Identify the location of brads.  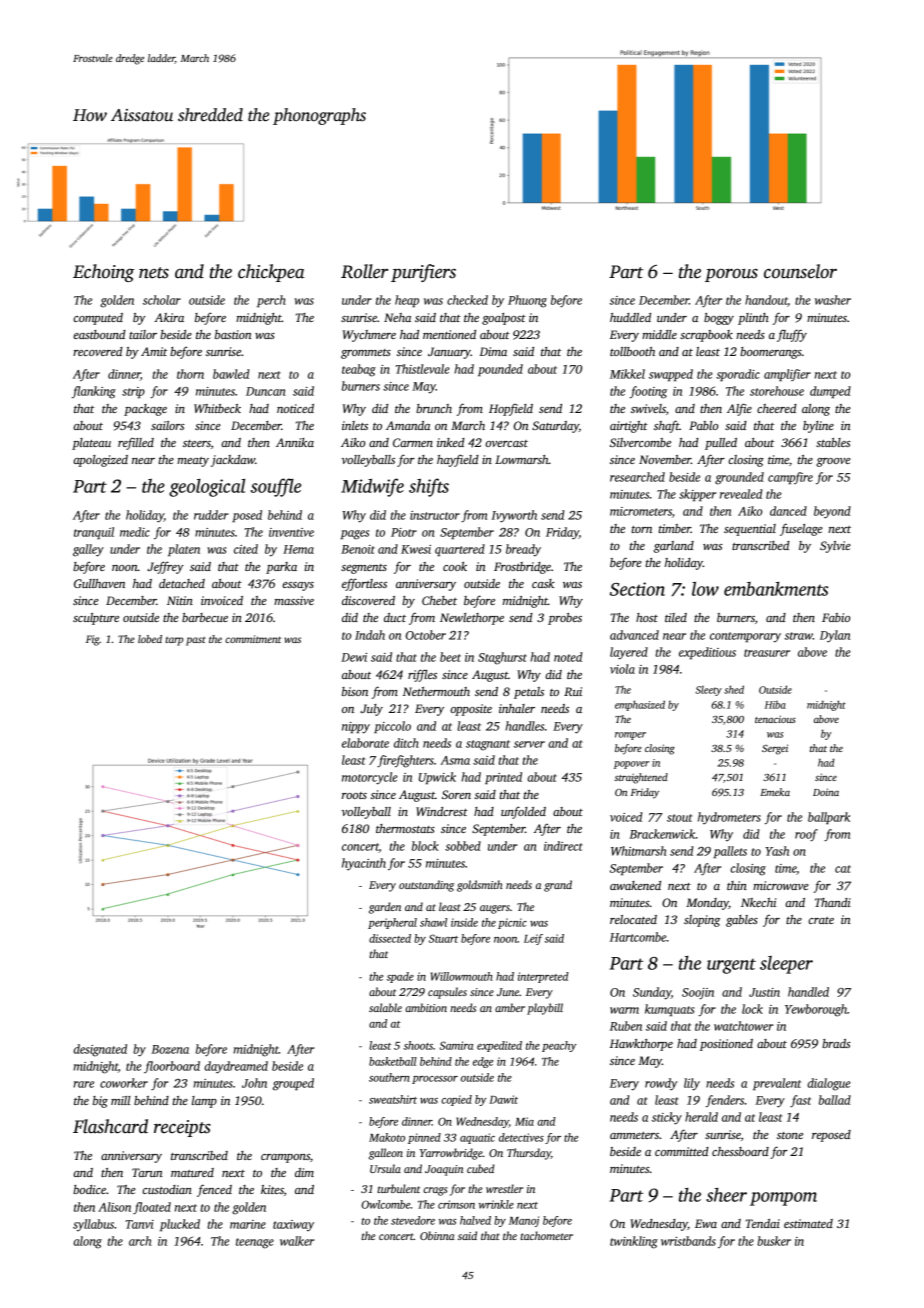
(836, 1043).
